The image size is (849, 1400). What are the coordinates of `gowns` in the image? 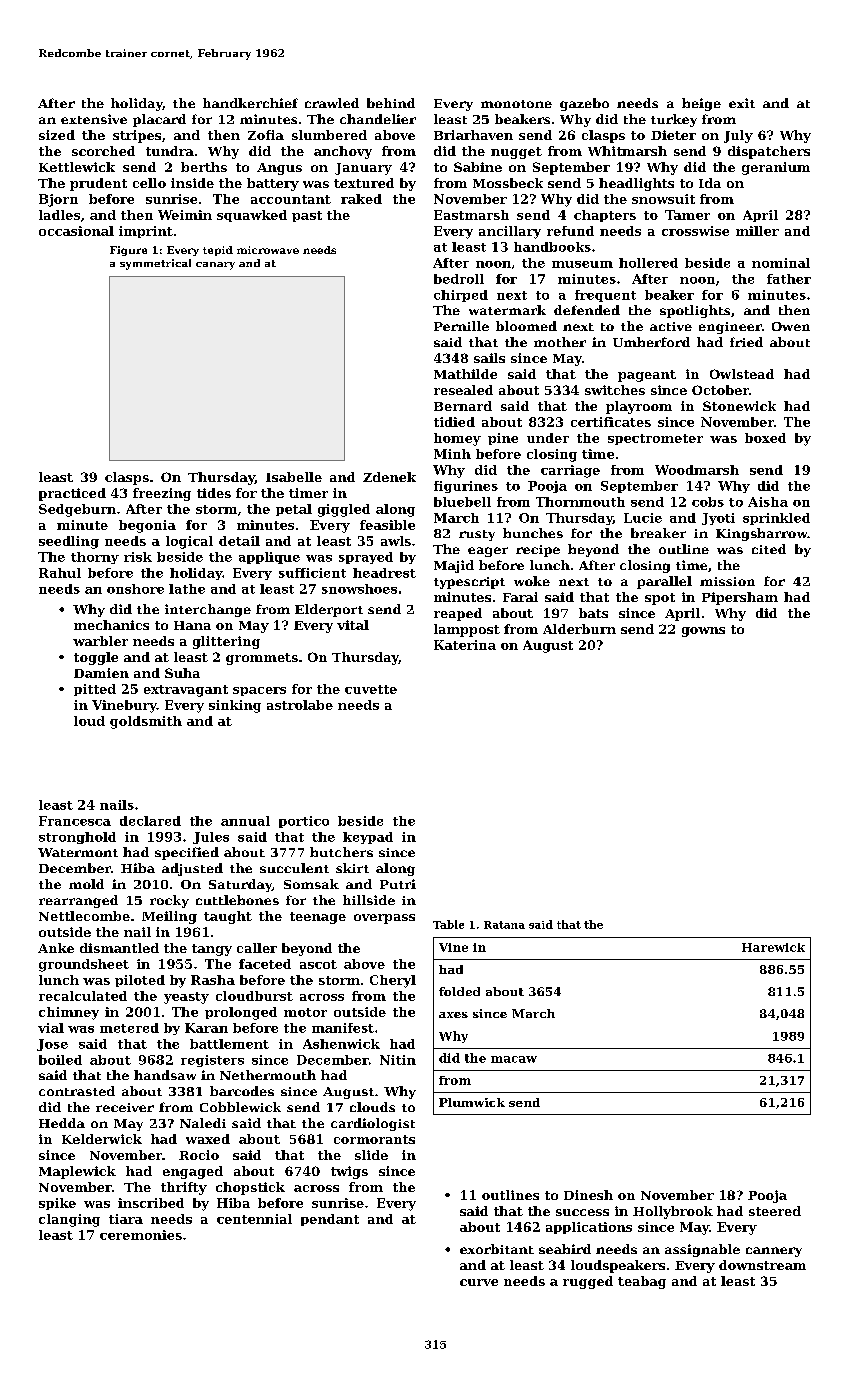 It's located at (703, 632).
